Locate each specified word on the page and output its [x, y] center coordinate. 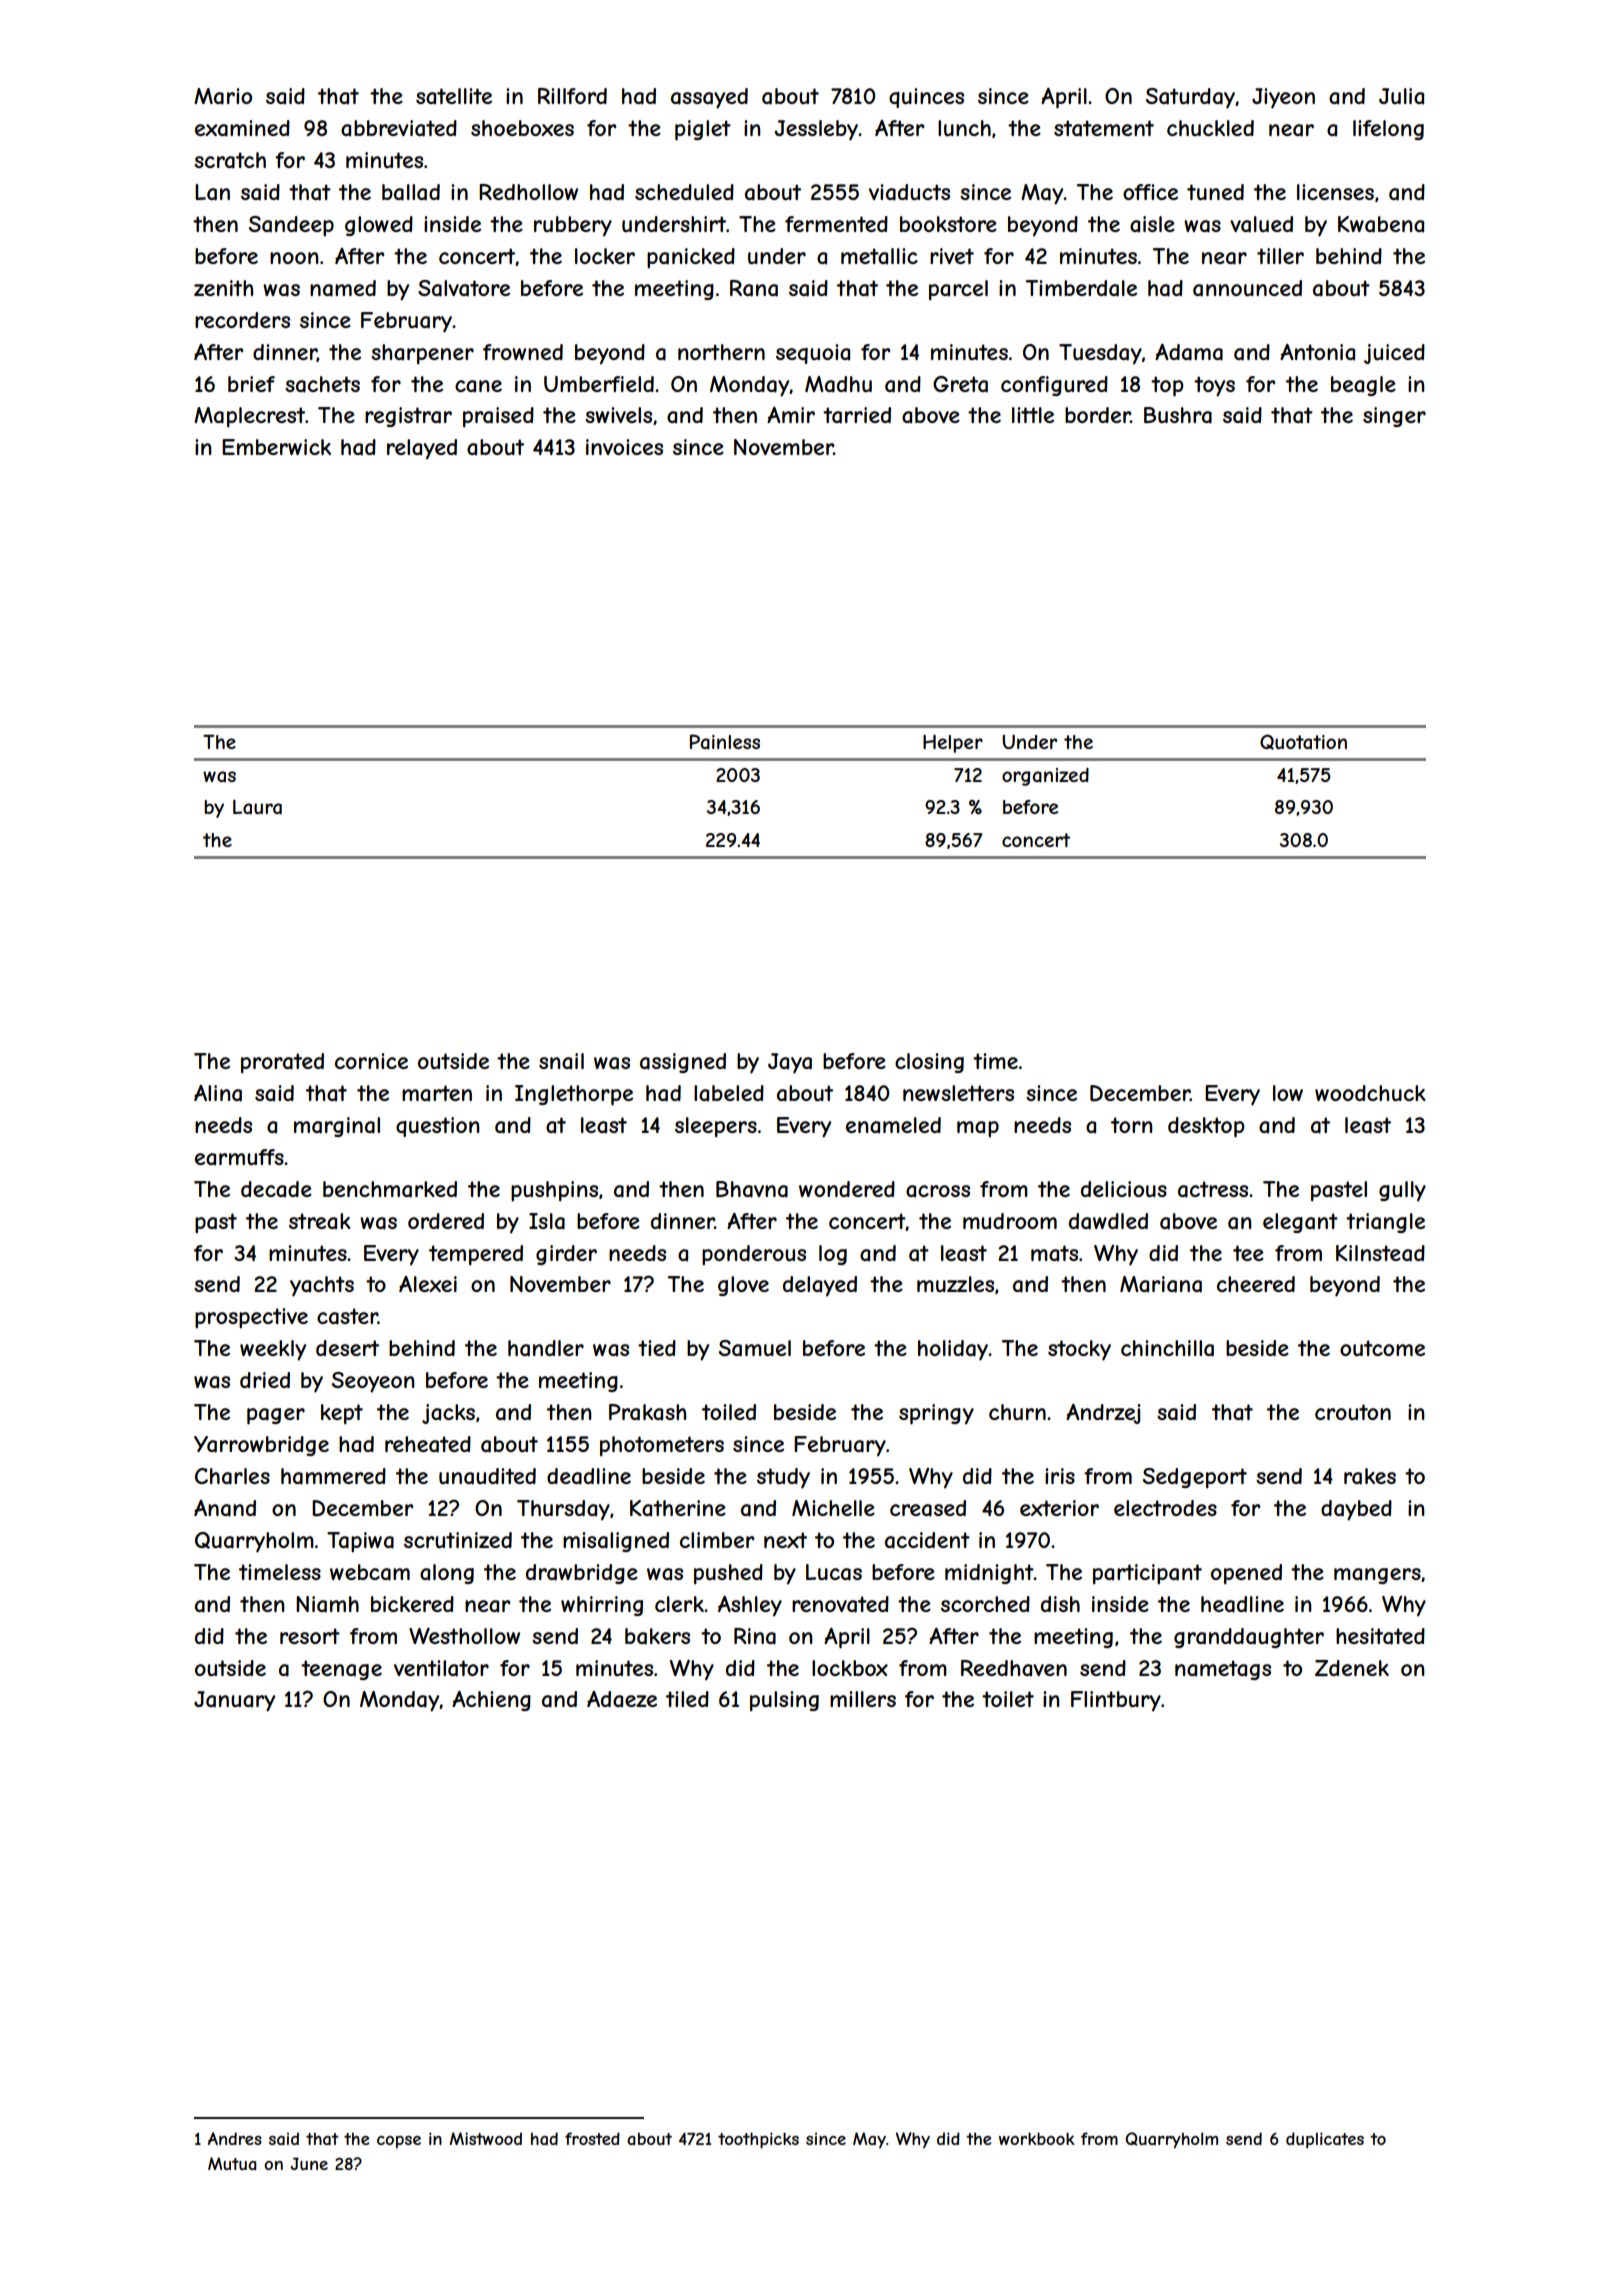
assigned [683, 1063]
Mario [223, 96]
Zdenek [1352, 1668]
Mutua [232, 2163]
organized [1045, 777]
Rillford [572, 96]
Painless [725, 742]
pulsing [784, 1701]
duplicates [1325, 2140]
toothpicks [758, 2140]
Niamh [327, 1604]
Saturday [1190, 98]
